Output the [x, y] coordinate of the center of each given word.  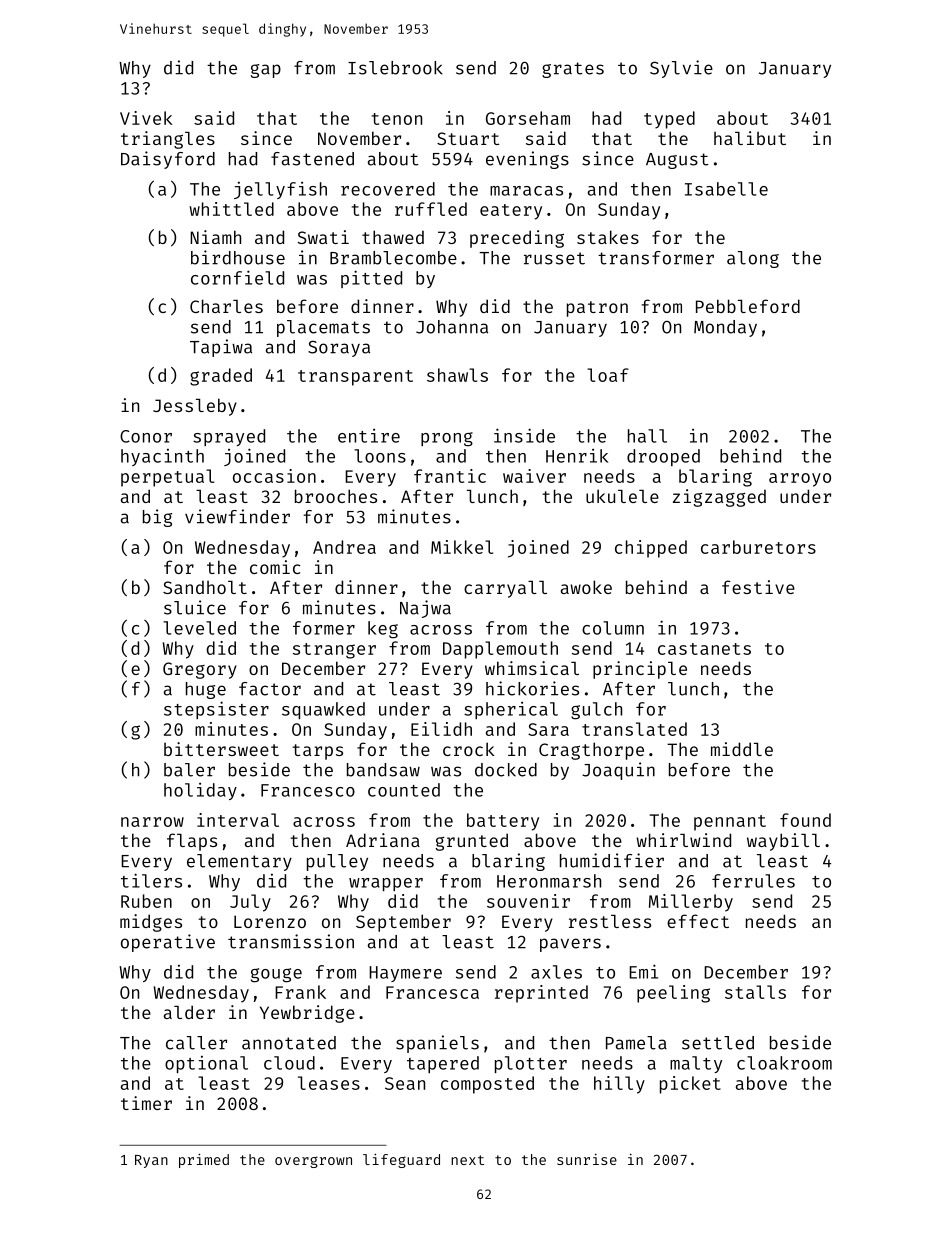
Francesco [308, 790]
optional [206, 1064]
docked [506, 770]
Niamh [215, 237]
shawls [457, 375]
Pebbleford [748, 306]
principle [640, 670]
